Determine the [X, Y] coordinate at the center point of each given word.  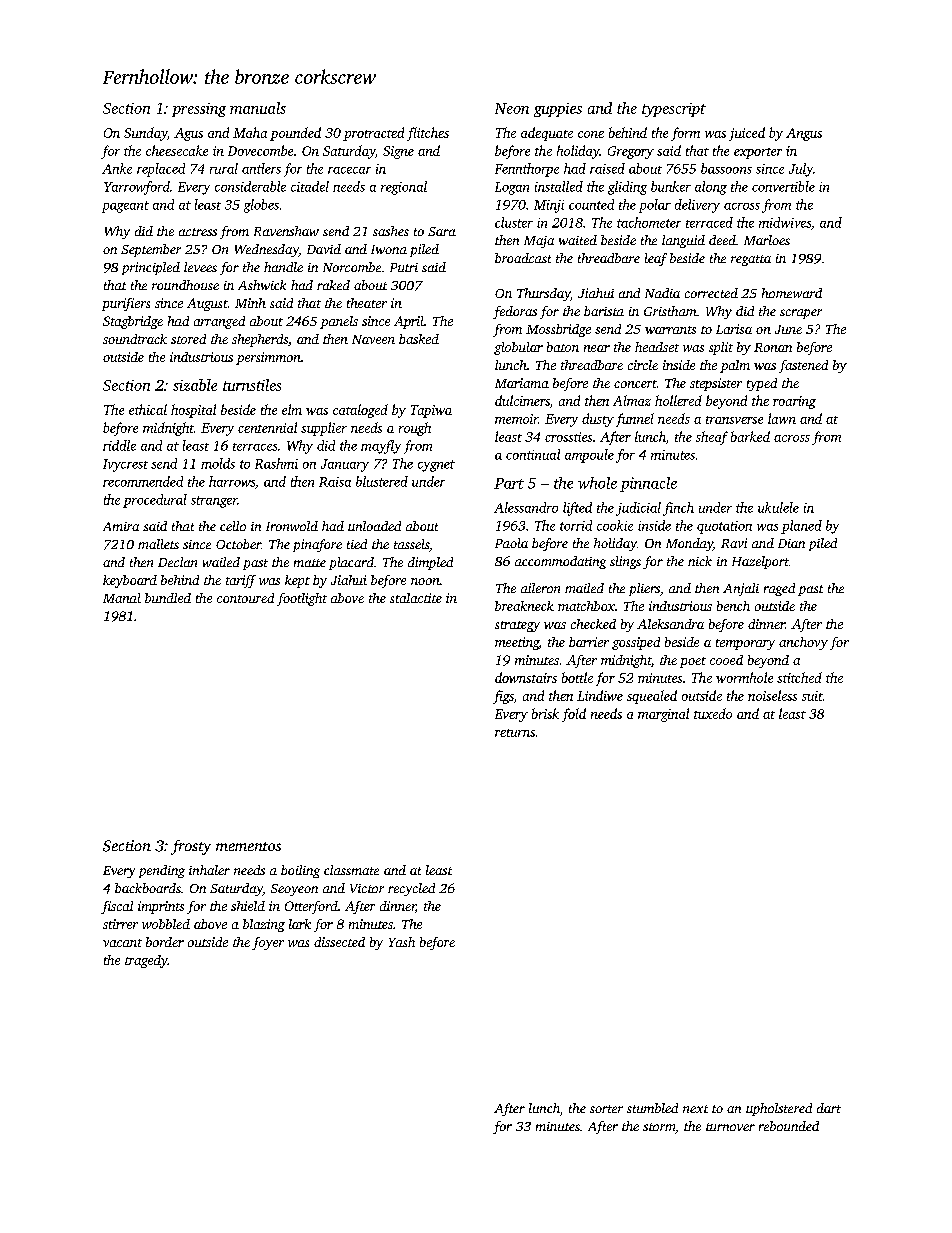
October [238, 544]
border [165, 942]
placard [351, 563]
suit [812, 696]
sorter [606, 1109]
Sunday [145, 134]
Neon [512, 108]
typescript [674, 110]
